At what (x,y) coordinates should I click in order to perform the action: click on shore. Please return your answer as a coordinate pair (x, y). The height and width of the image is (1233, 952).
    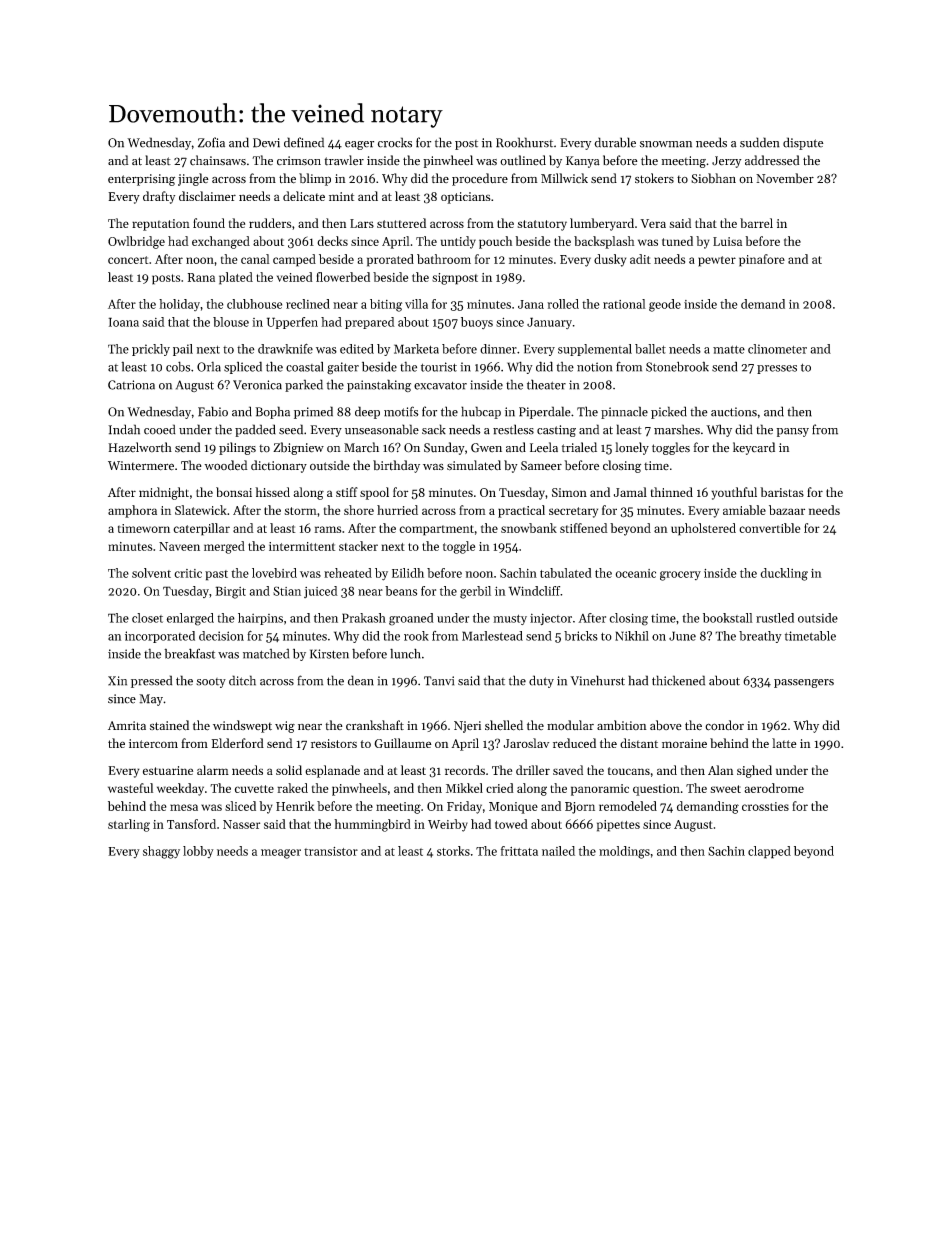
    Looking at the image, I should click on (359, 510).
